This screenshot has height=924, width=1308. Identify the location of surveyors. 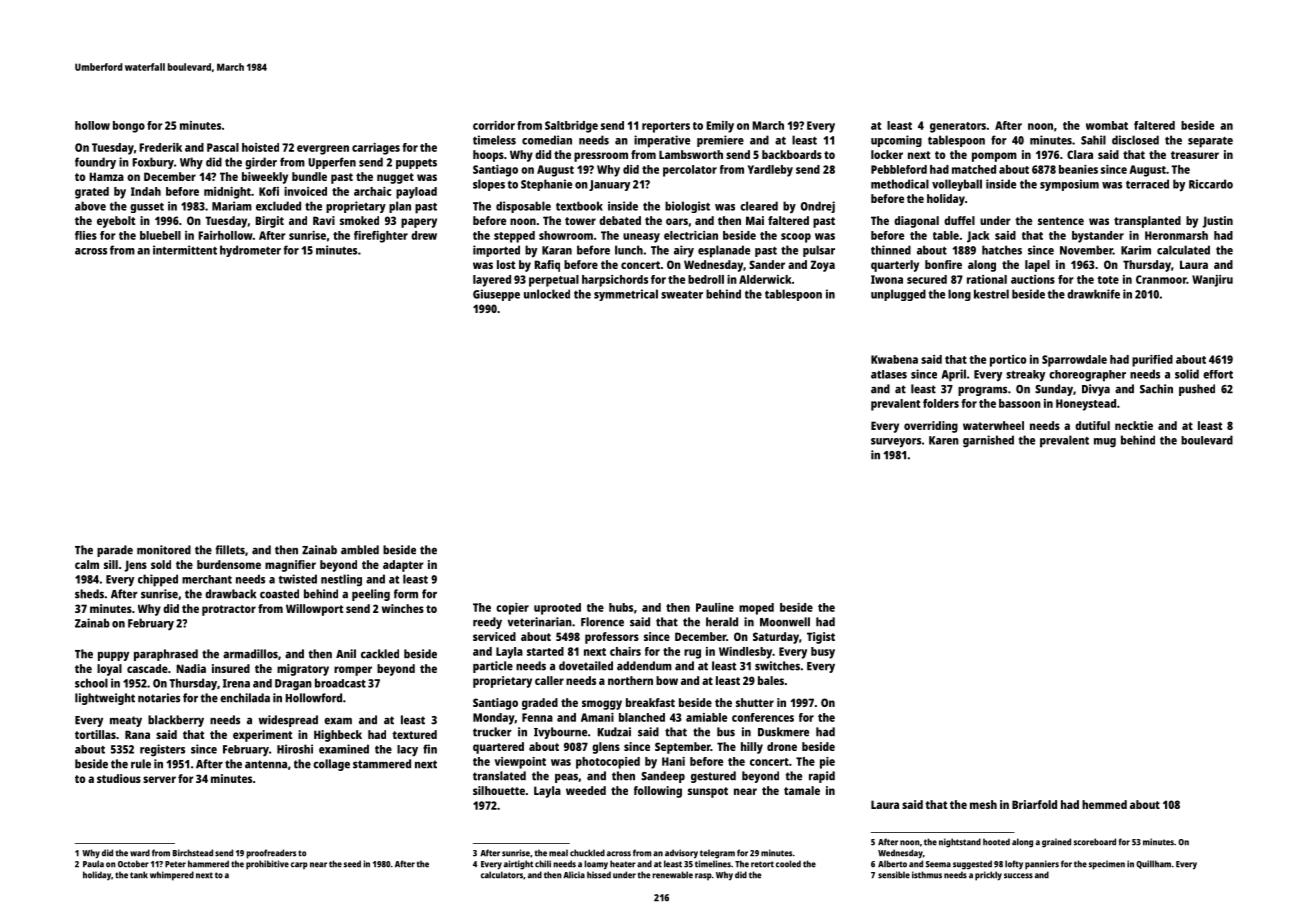
(896, 443).
